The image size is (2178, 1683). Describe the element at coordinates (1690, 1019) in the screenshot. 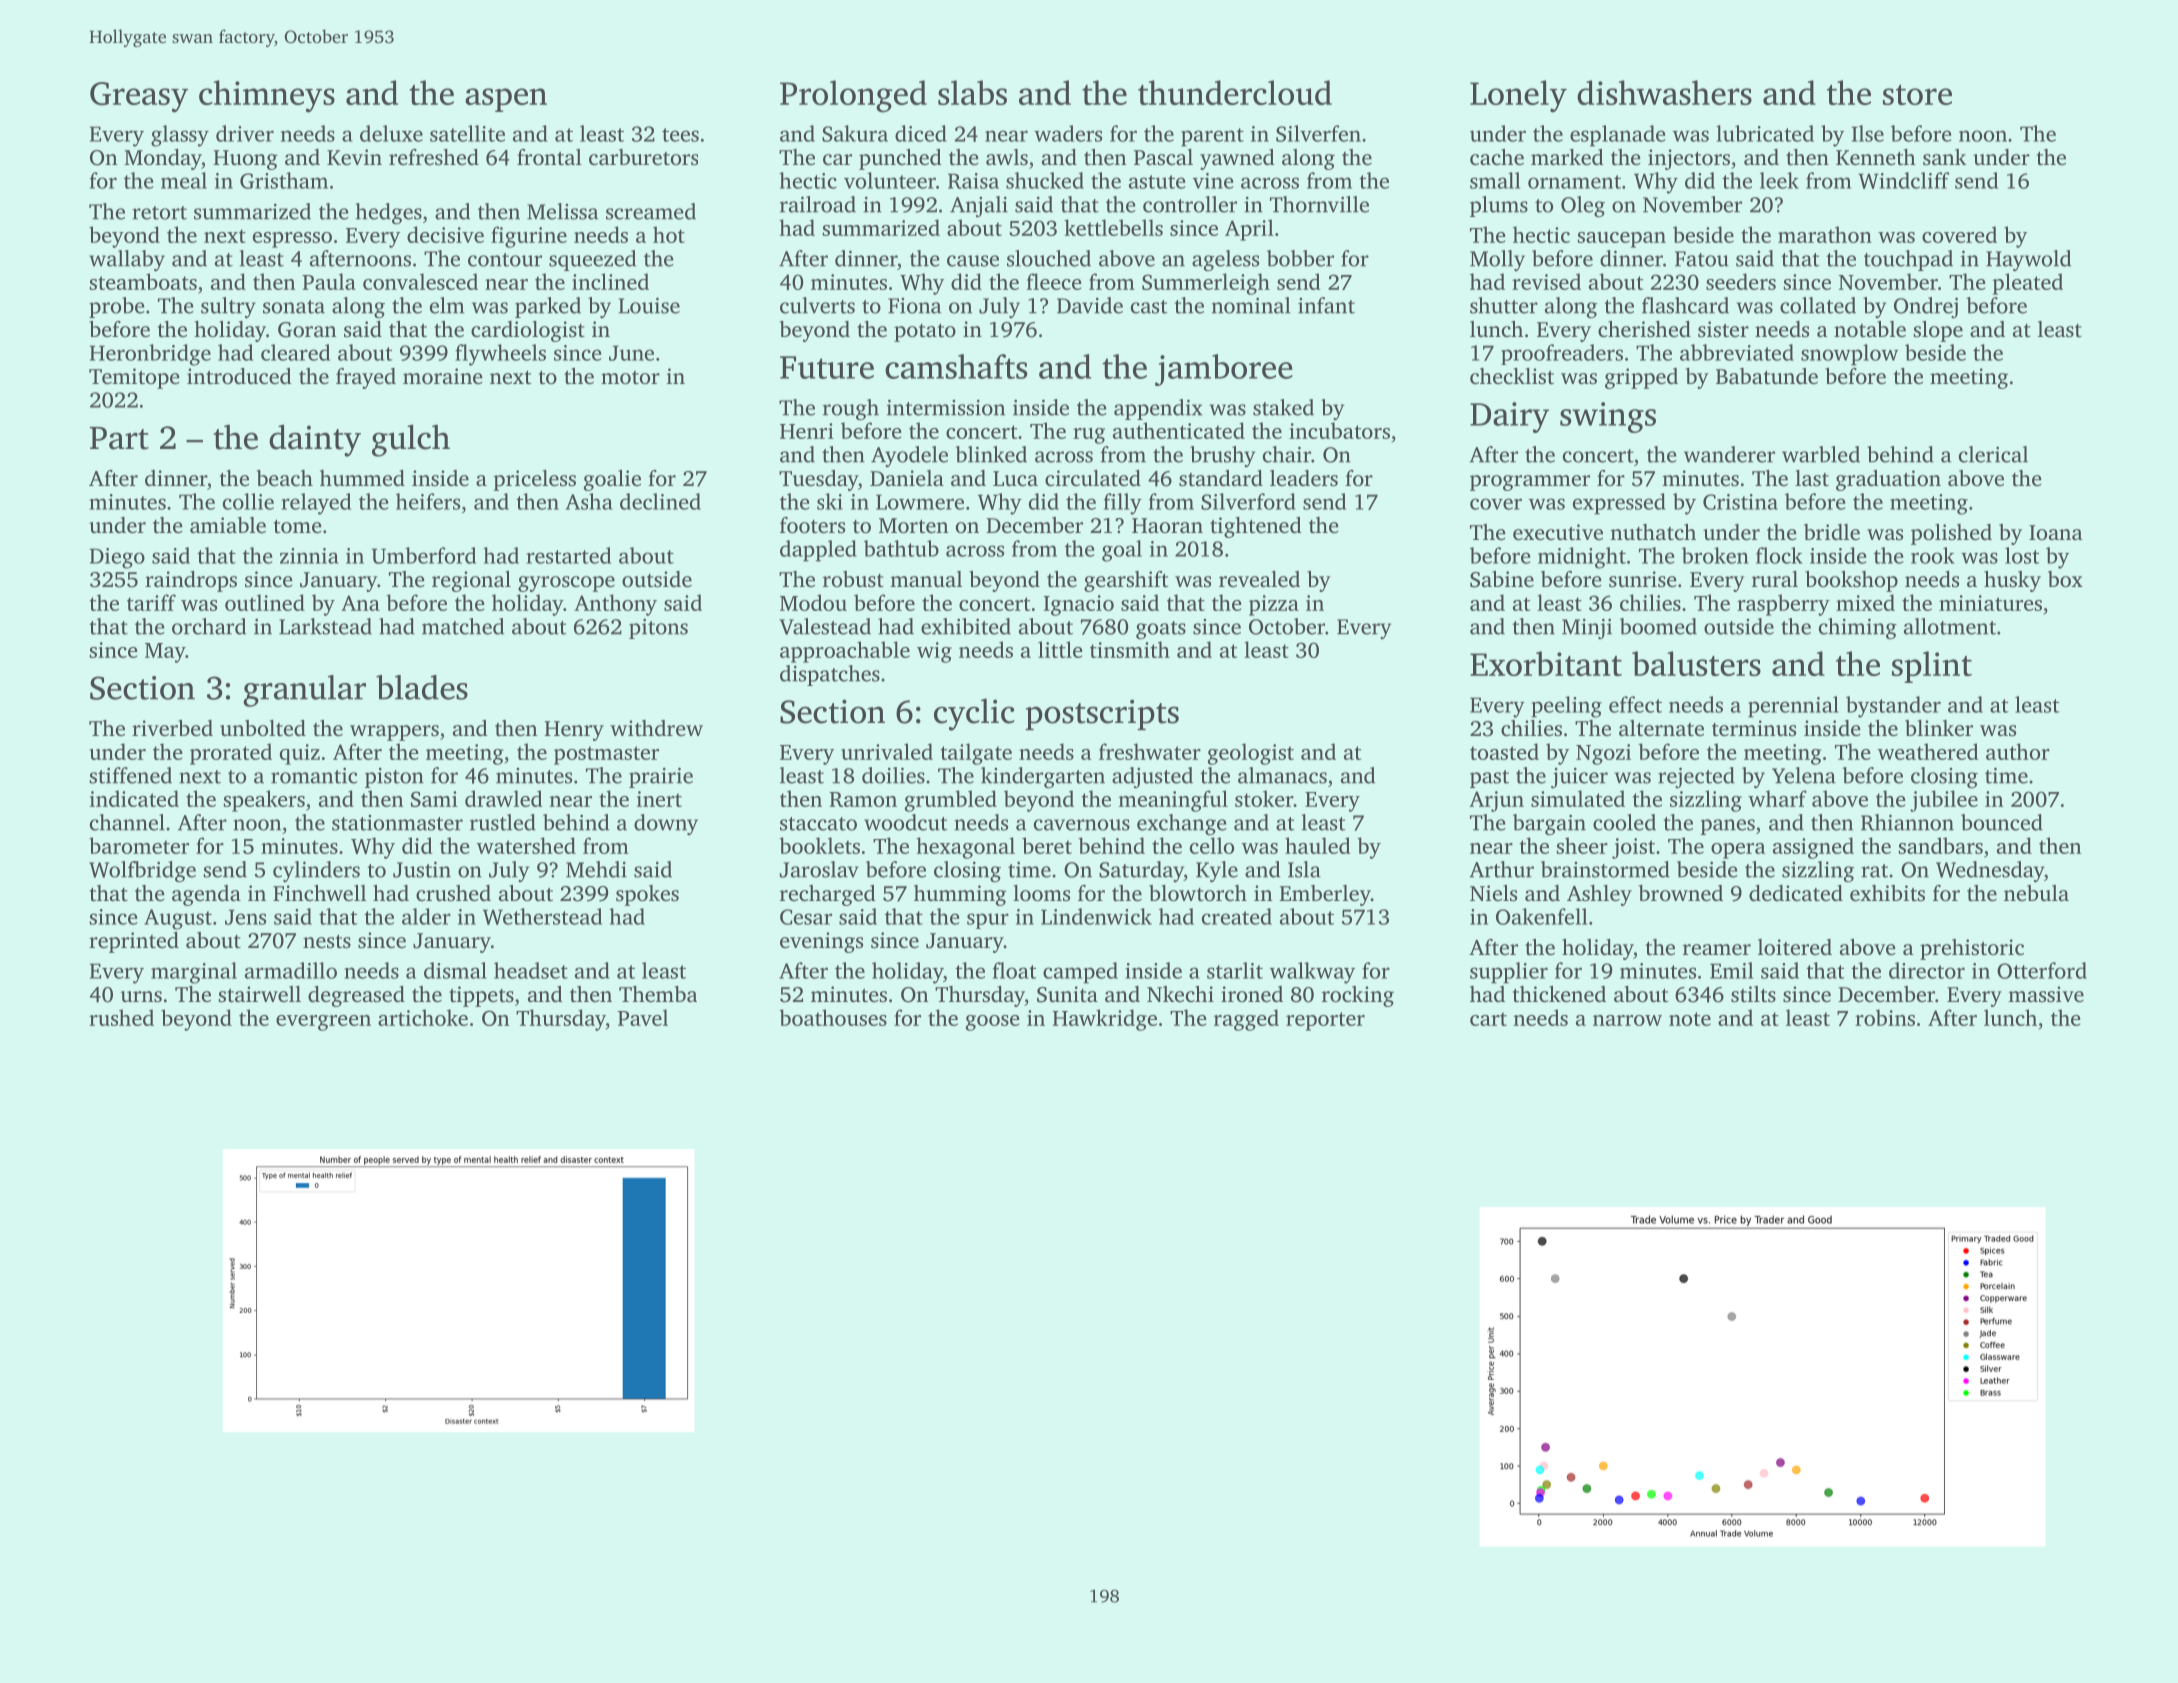

I see `note` at that location.
